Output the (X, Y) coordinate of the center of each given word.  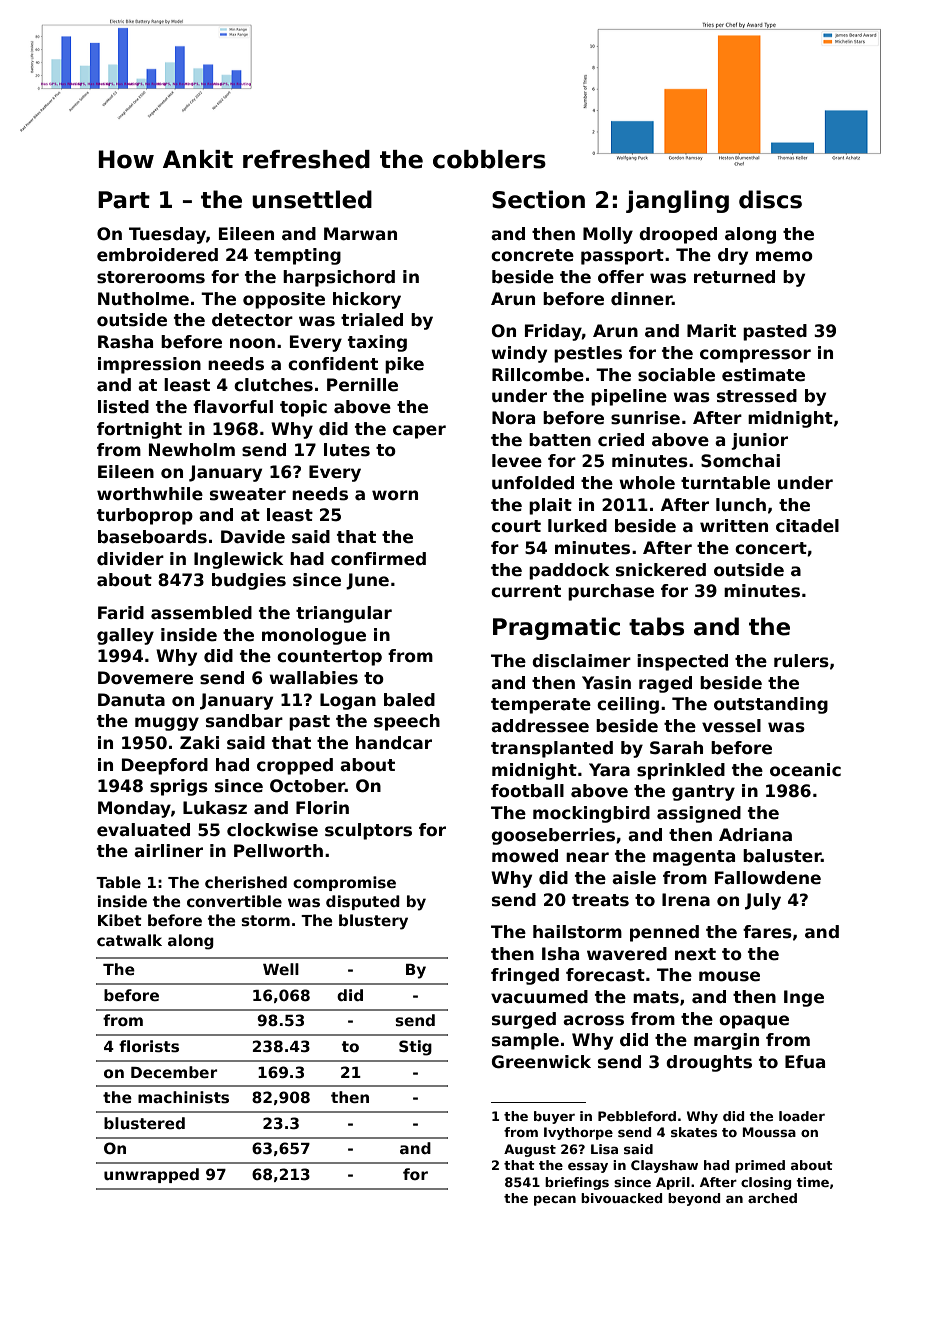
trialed (372, 320)
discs (770, 199)
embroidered (157, 255)
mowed (525, 856)
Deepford (165, 766)
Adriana (755, 835)
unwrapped (151, 1175)
